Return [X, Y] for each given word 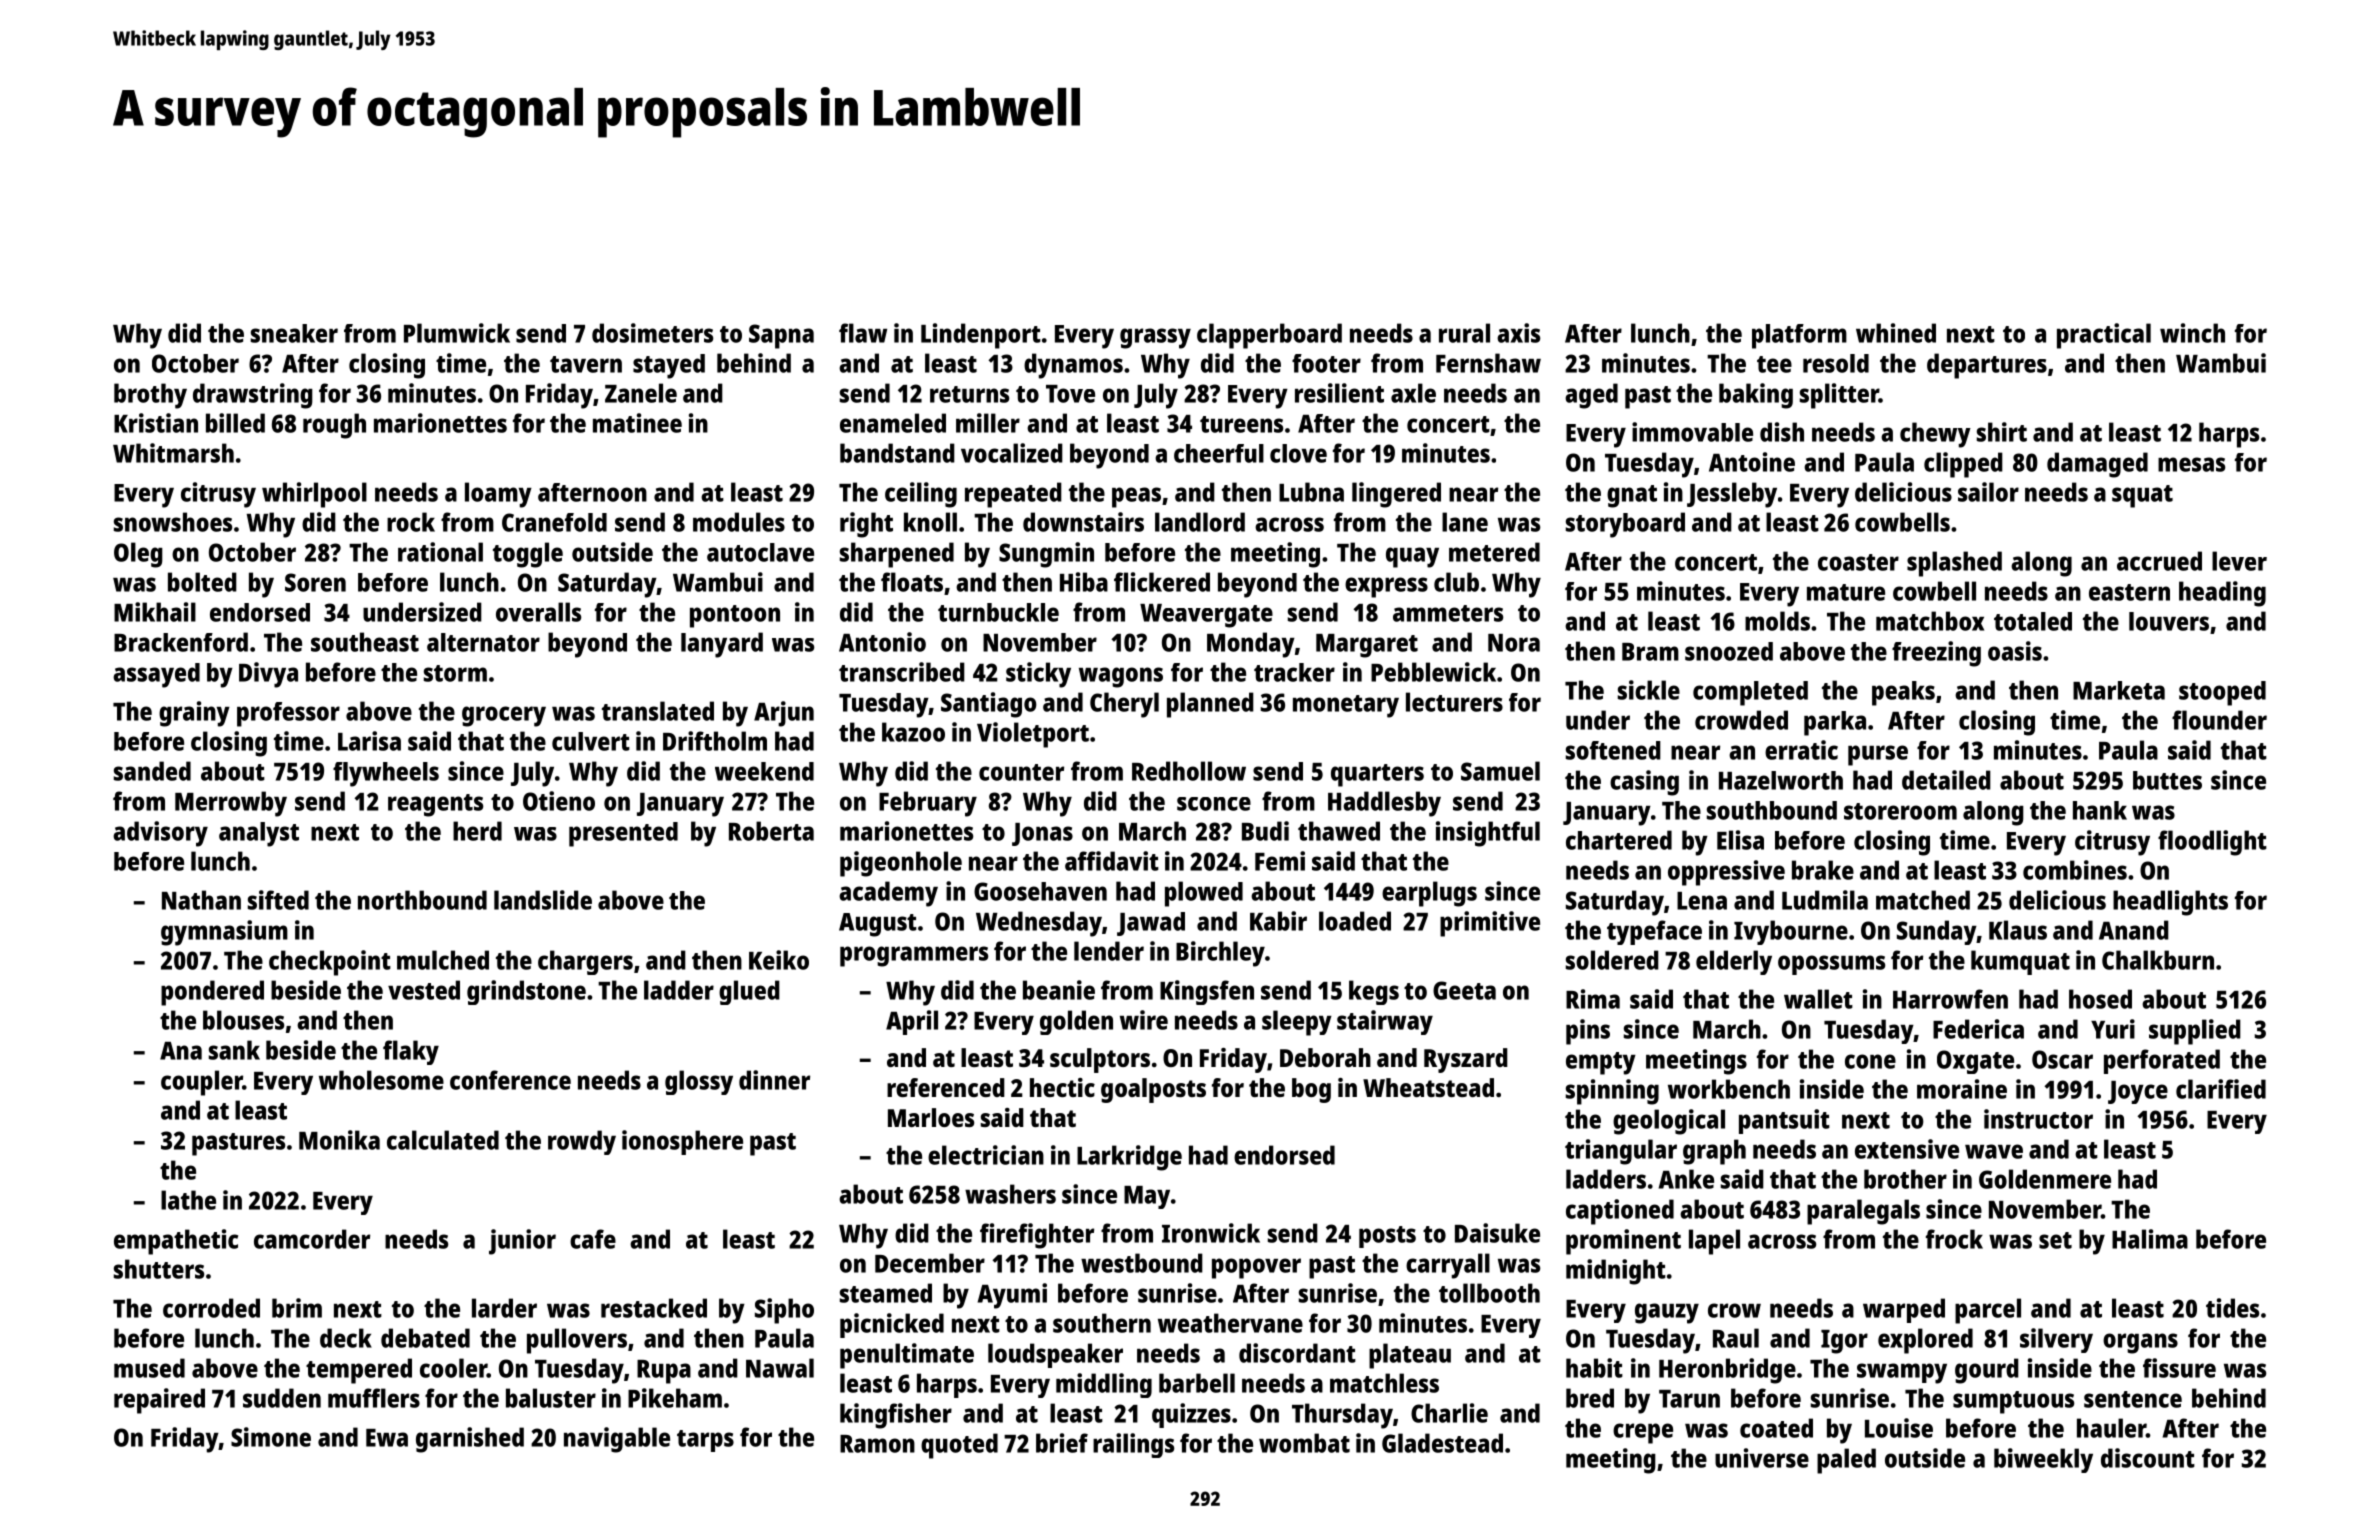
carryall [1448, 1266]
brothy [150, 396]
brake [1823, 870]
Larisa [369, 741]
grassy [1155, 338]
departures [1987, 366]
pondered [212, 993]
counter [1021, 772]
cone [1870, 1061]
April [912, 1022]
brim [297, 1308]
